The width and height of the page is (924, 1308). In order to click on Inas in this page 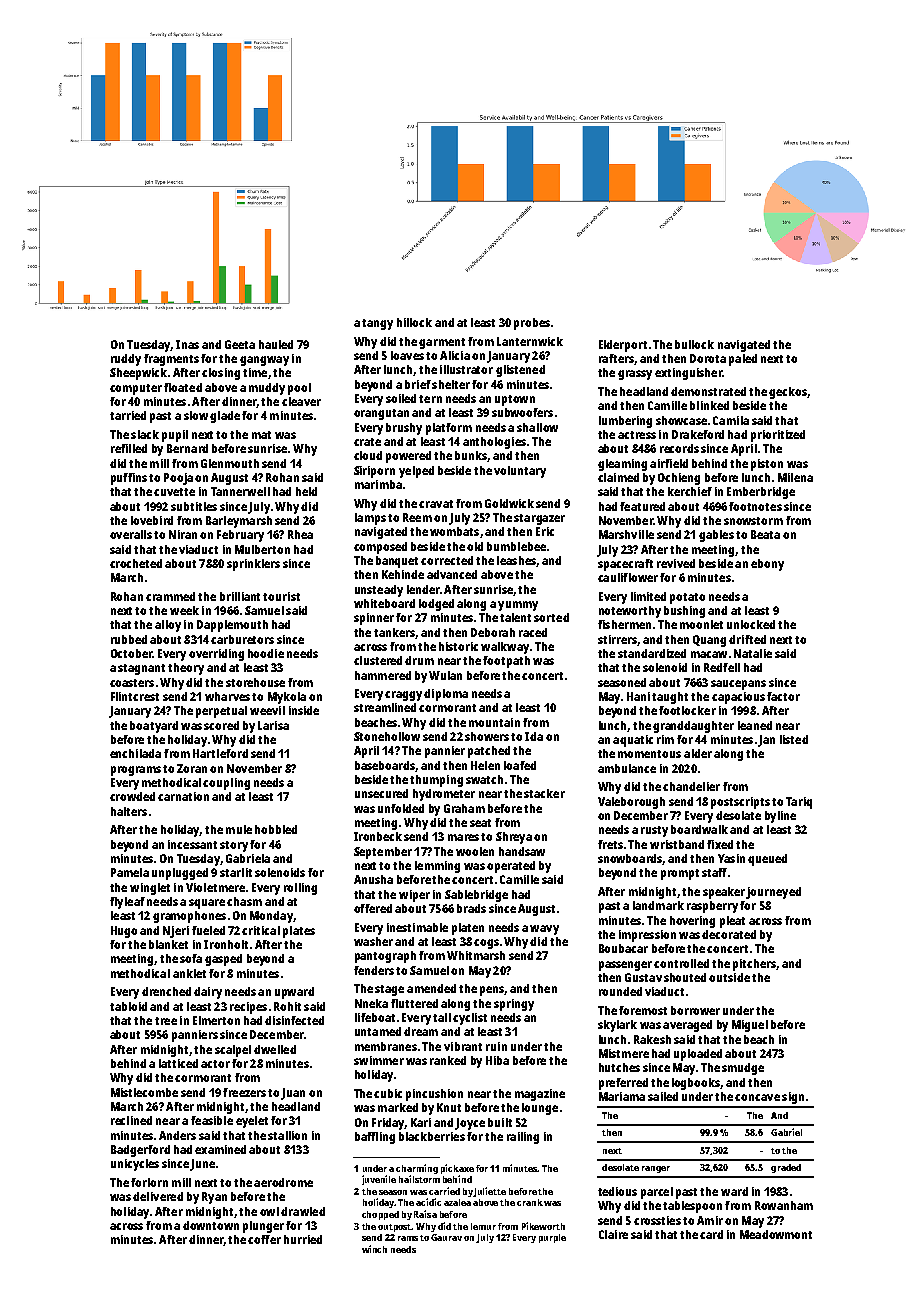, I will do `click(187, 344)`.
